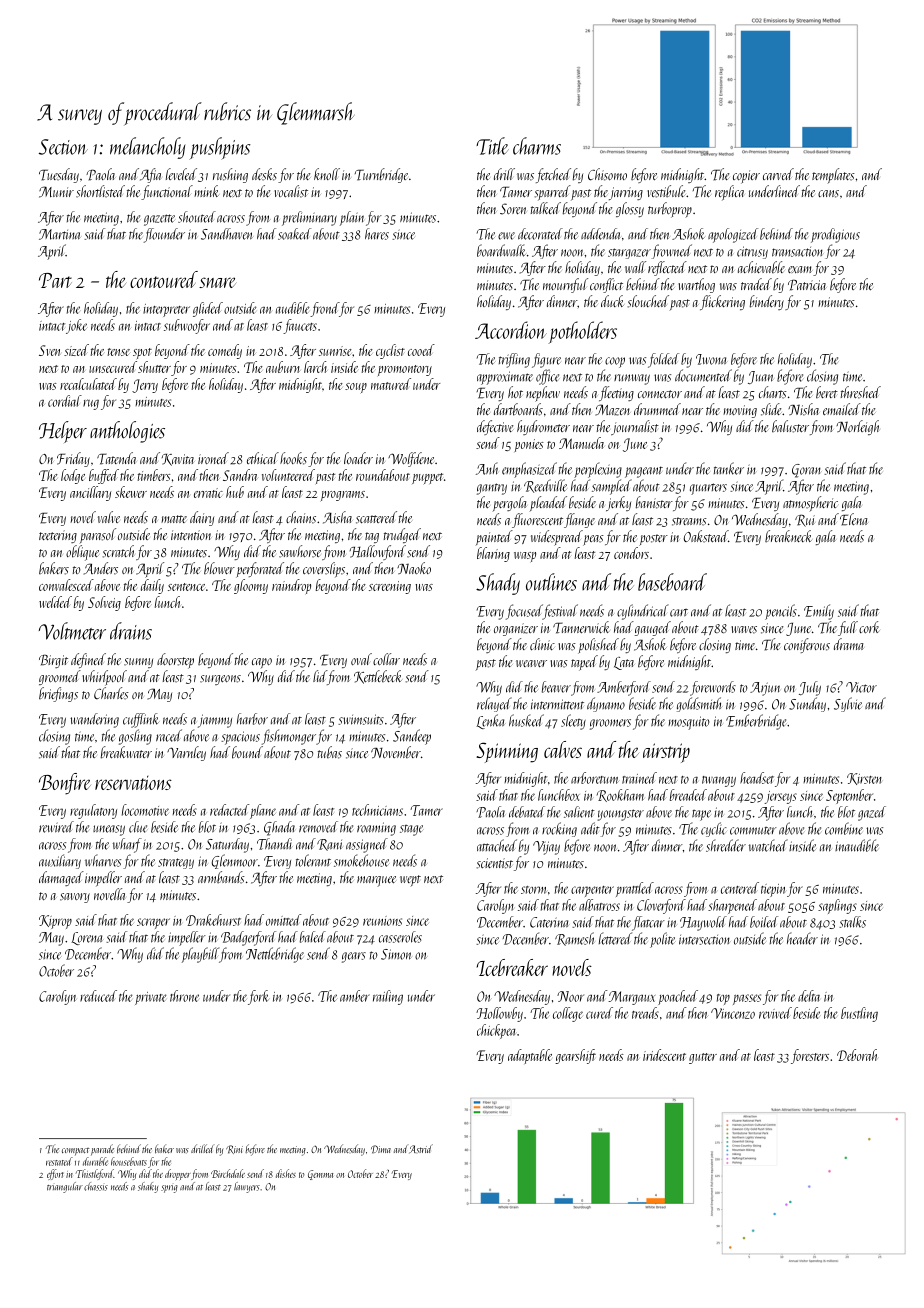 Image resolution: width=924 pixels, height=1308 pixels. I want to click on Shady, so click(498, 584).
